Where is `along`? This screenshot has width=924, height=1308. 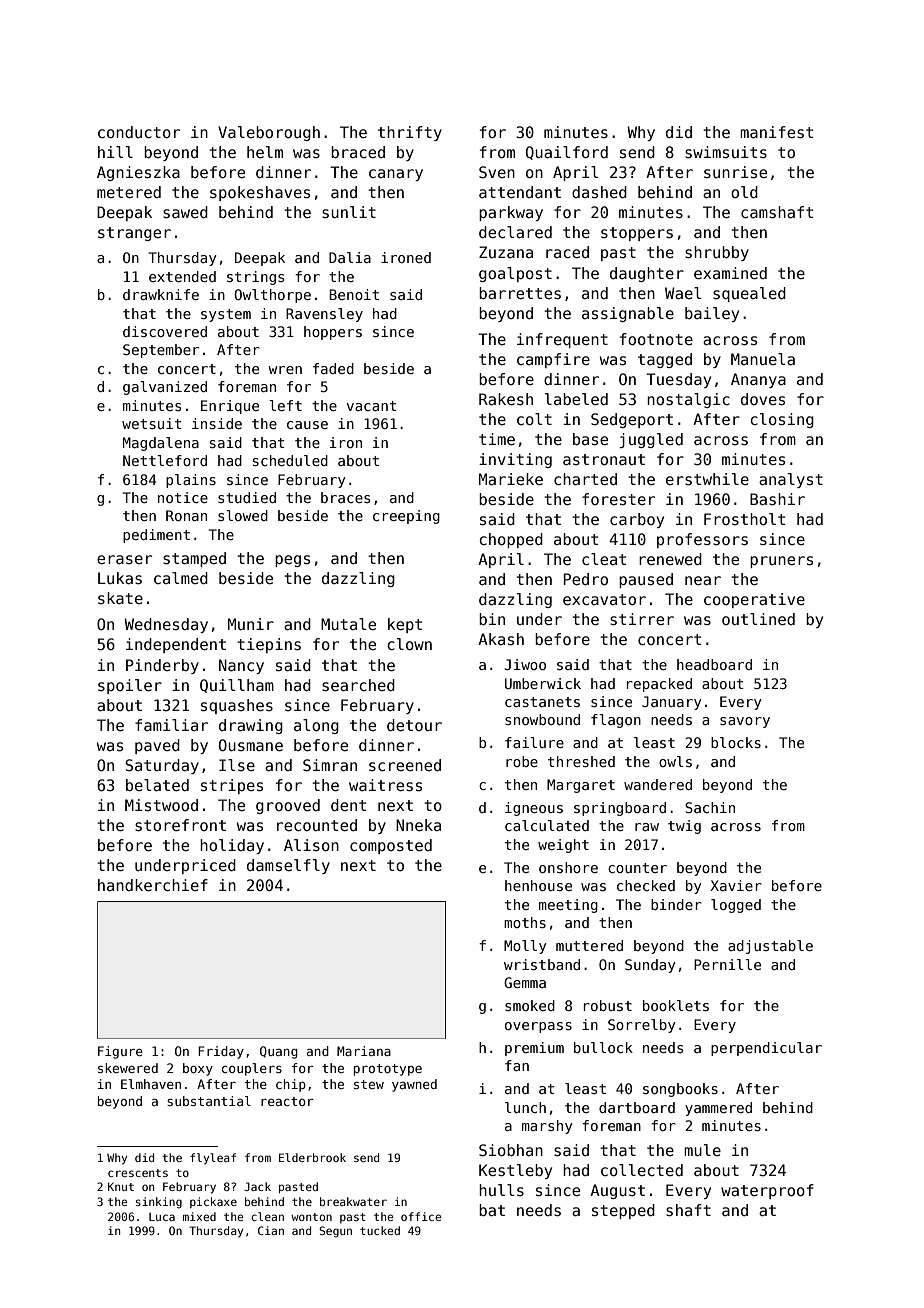
along is located at coordinates (316, 726).
